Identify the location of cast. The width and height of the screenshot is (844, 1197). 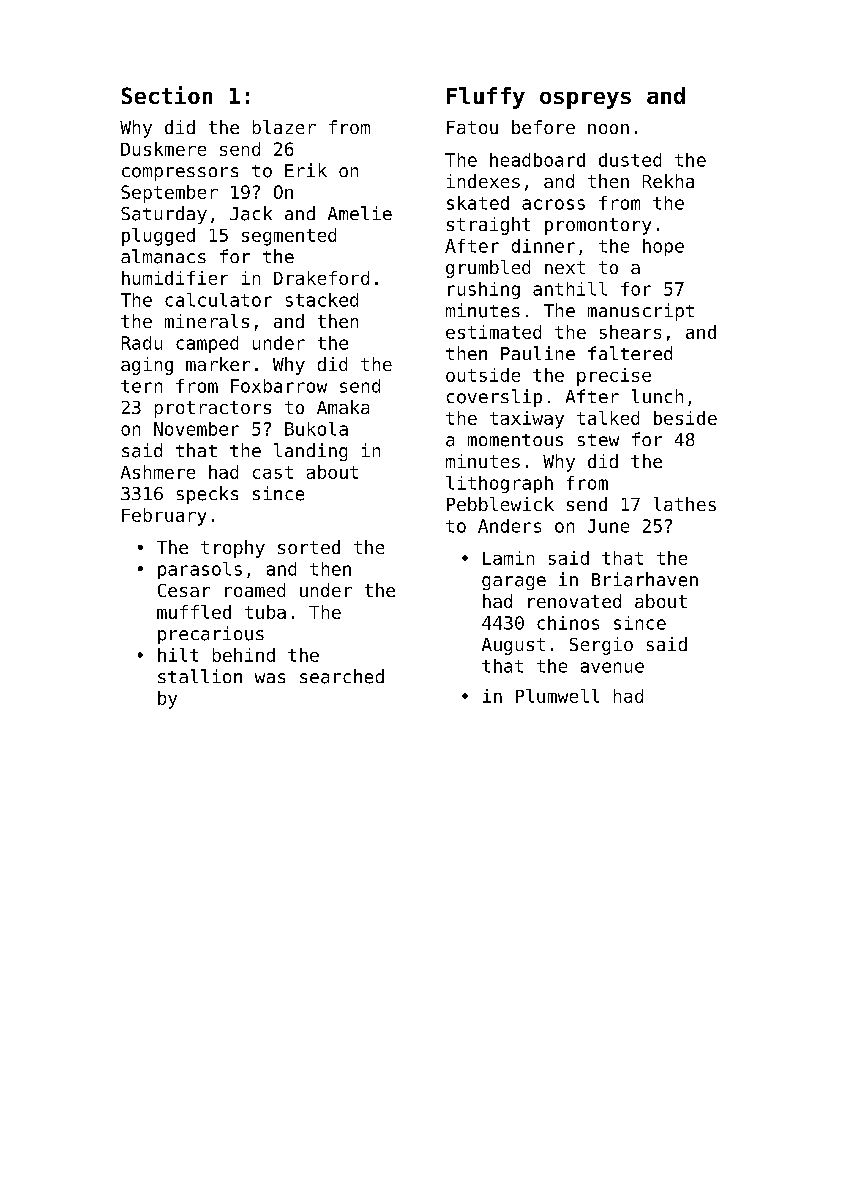
(273, 472).
